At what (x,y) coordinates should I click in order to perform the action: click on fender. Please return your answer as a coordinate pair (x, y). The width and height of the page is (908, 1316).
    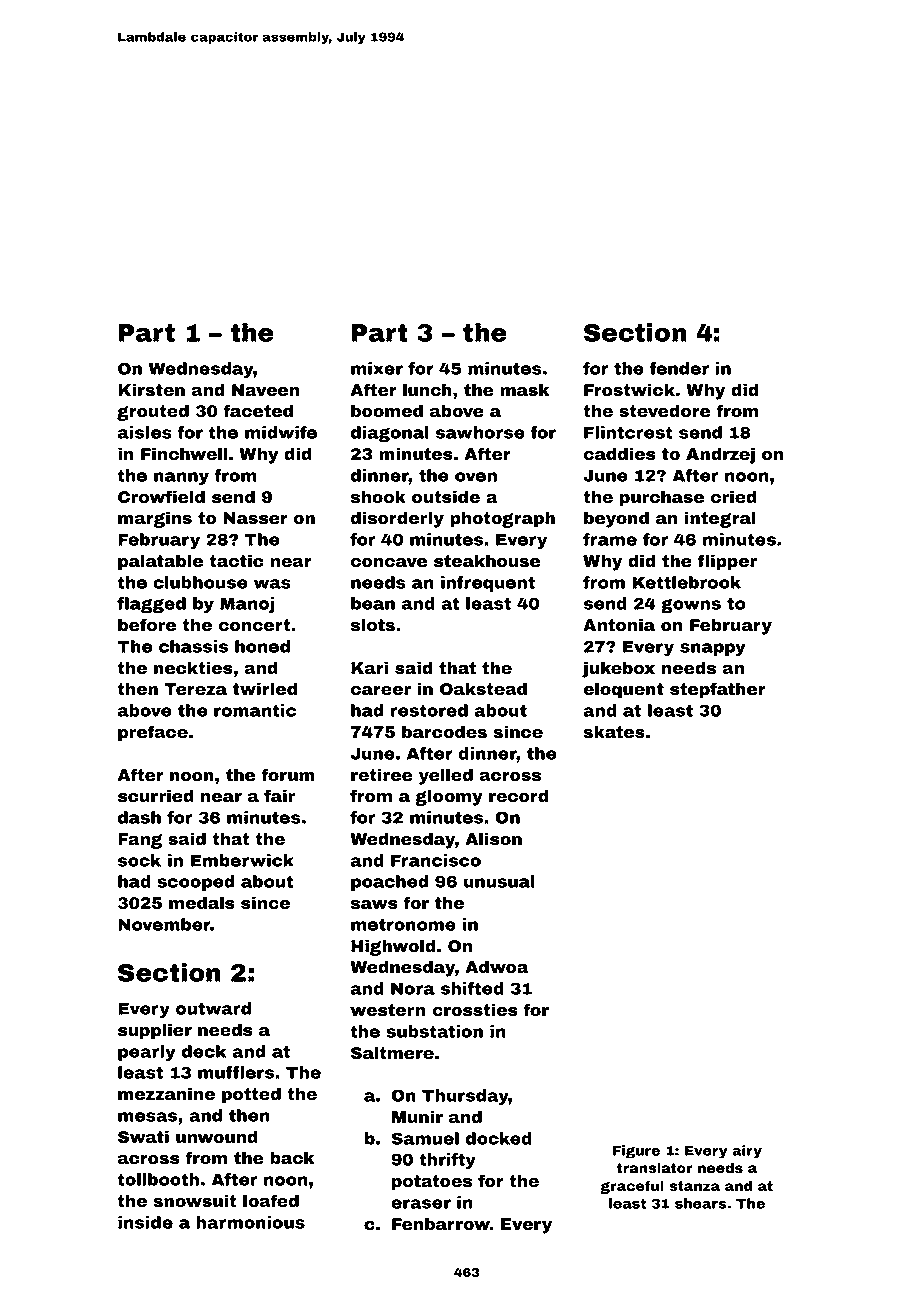
    Looking at the image, I should click on (679, 368).
